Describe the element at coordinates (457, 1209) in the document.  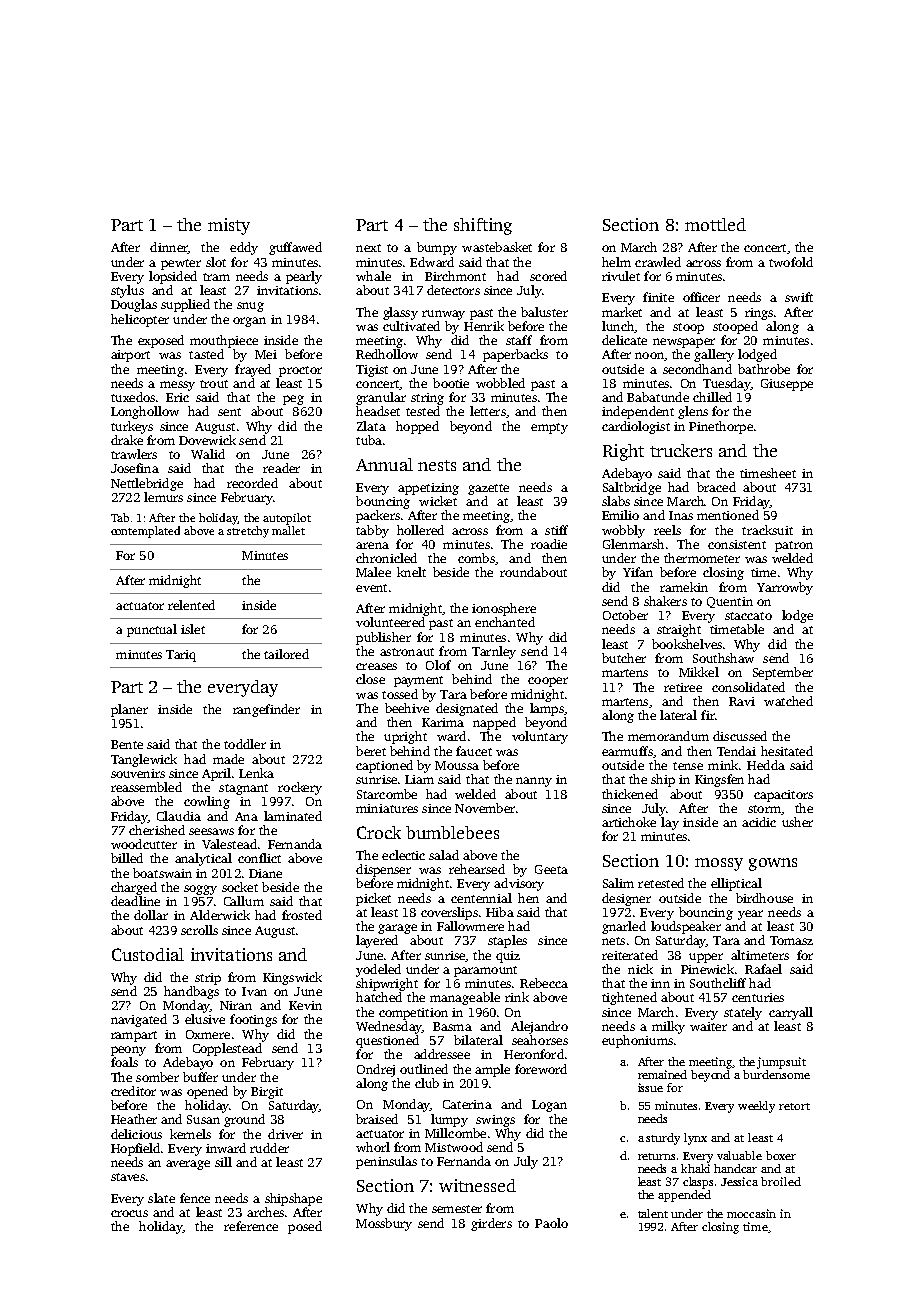
I see `semester` at that location.
